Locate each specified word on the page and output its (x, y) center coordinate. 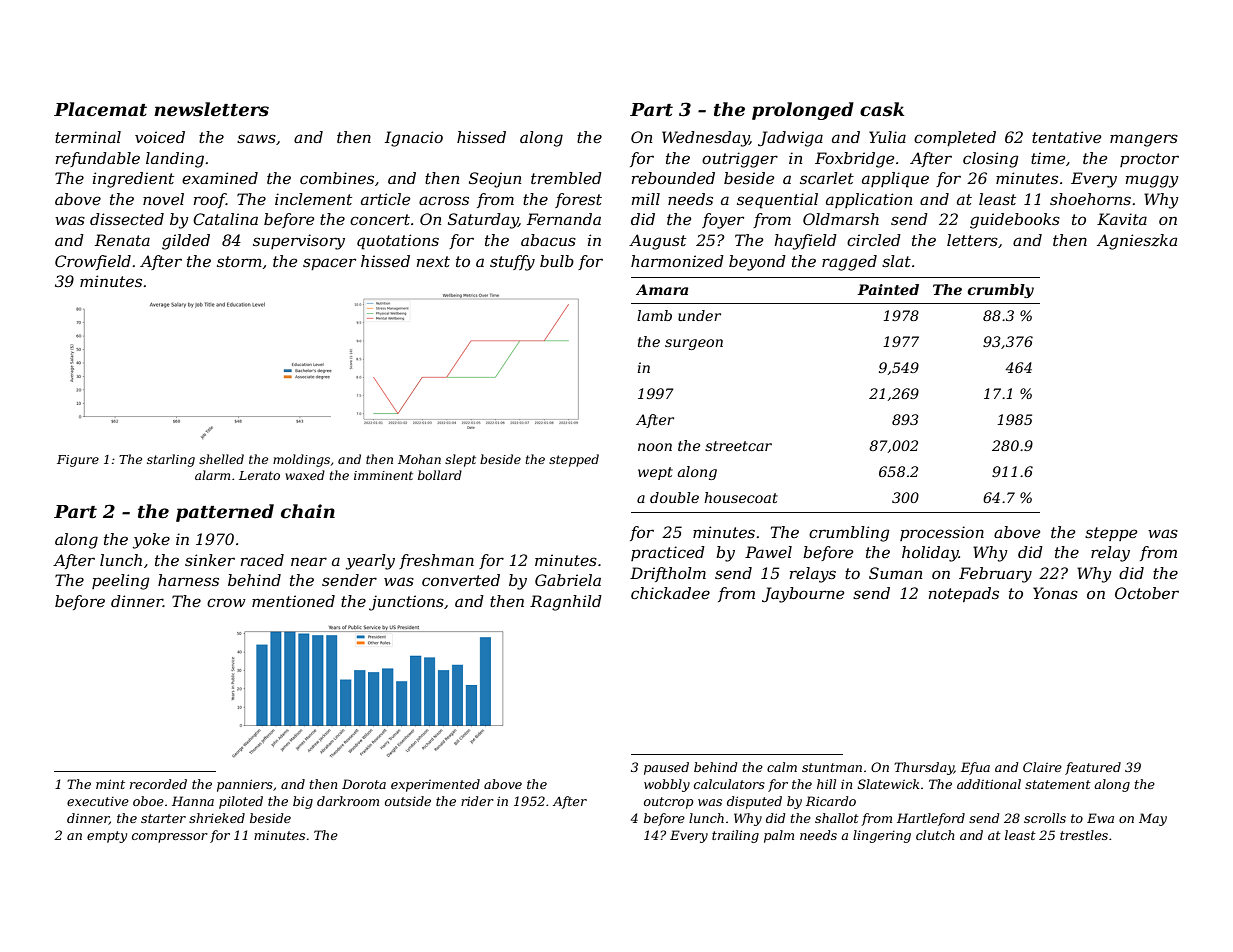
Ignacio (414, 139)
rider (477, 801)
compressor (170, 838)
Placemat (100, 109)
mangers (1144, 140)
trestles (1084, 835)
